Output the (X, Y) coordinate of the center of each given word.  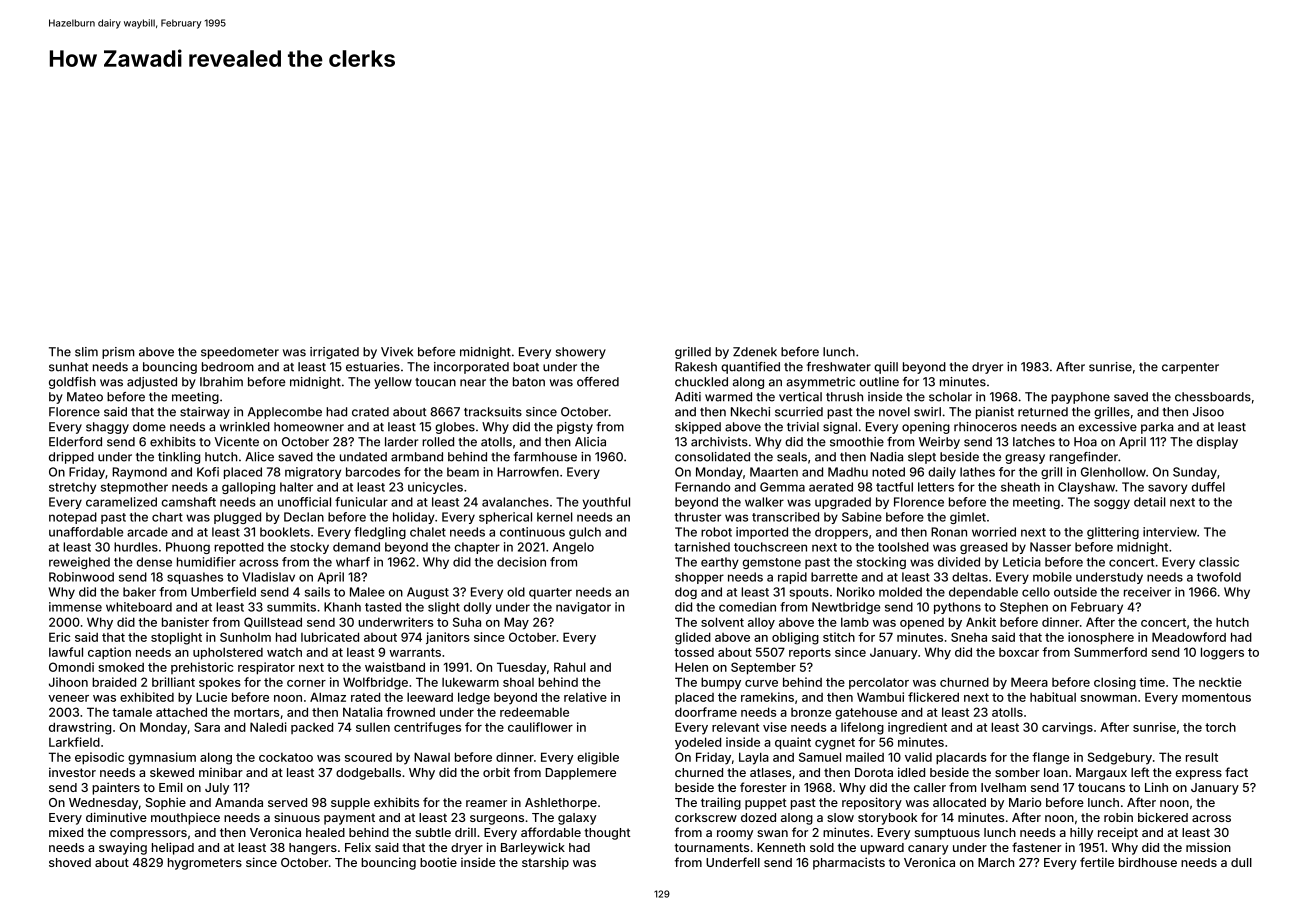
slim (86, 352)
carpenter (1190, 368)
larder (401, 442)
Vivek (397, 352)
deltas (970, 577)
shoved (70, 862)
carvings (1067, 728)
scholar (950, 397)
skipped (698, 428)
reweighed (79, 563)
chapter (477, 548)
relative (585, 697)
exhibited (147, 697)
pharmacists (849, 863)
